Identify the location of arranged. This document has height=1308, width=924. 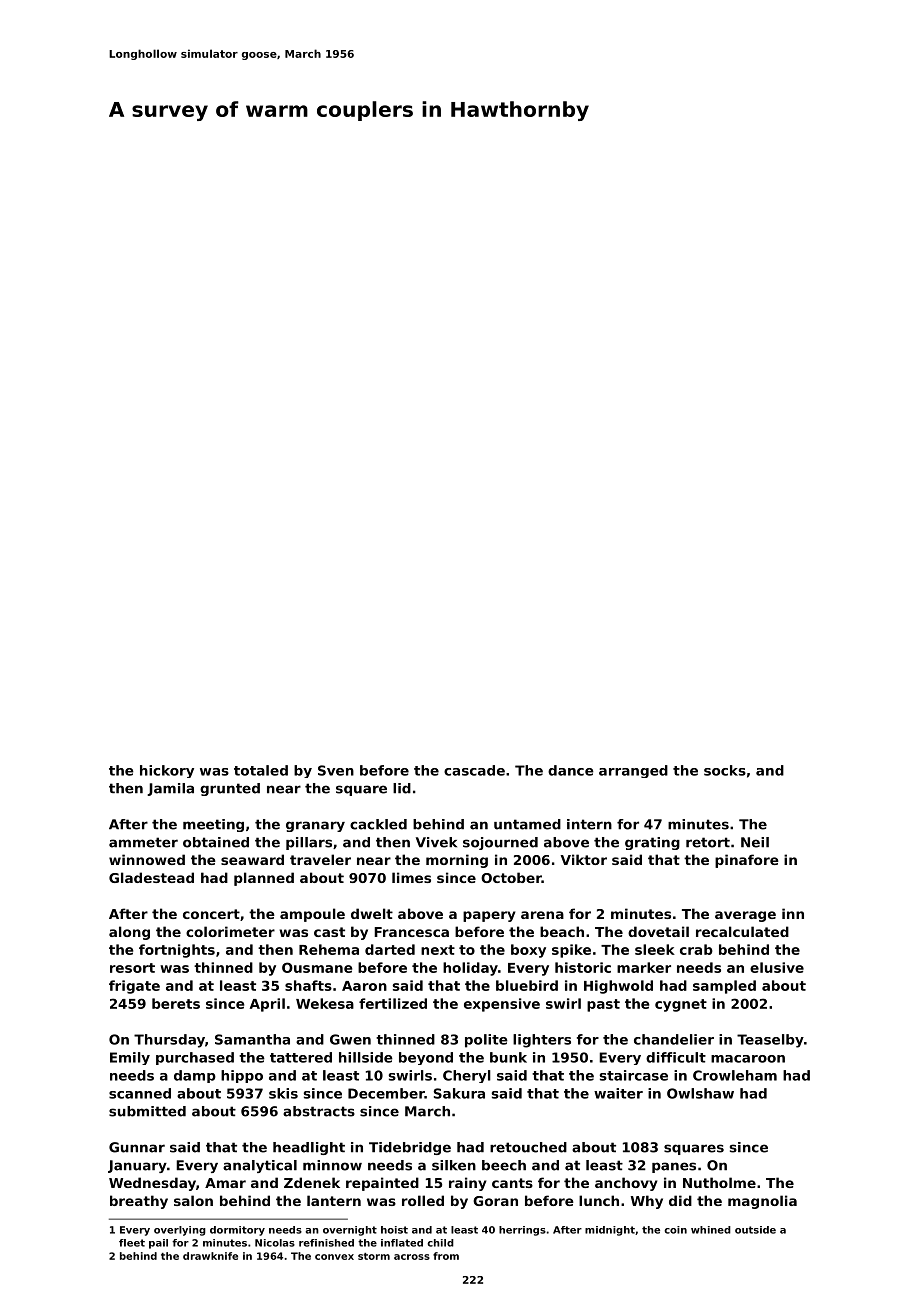
(633, 771).
